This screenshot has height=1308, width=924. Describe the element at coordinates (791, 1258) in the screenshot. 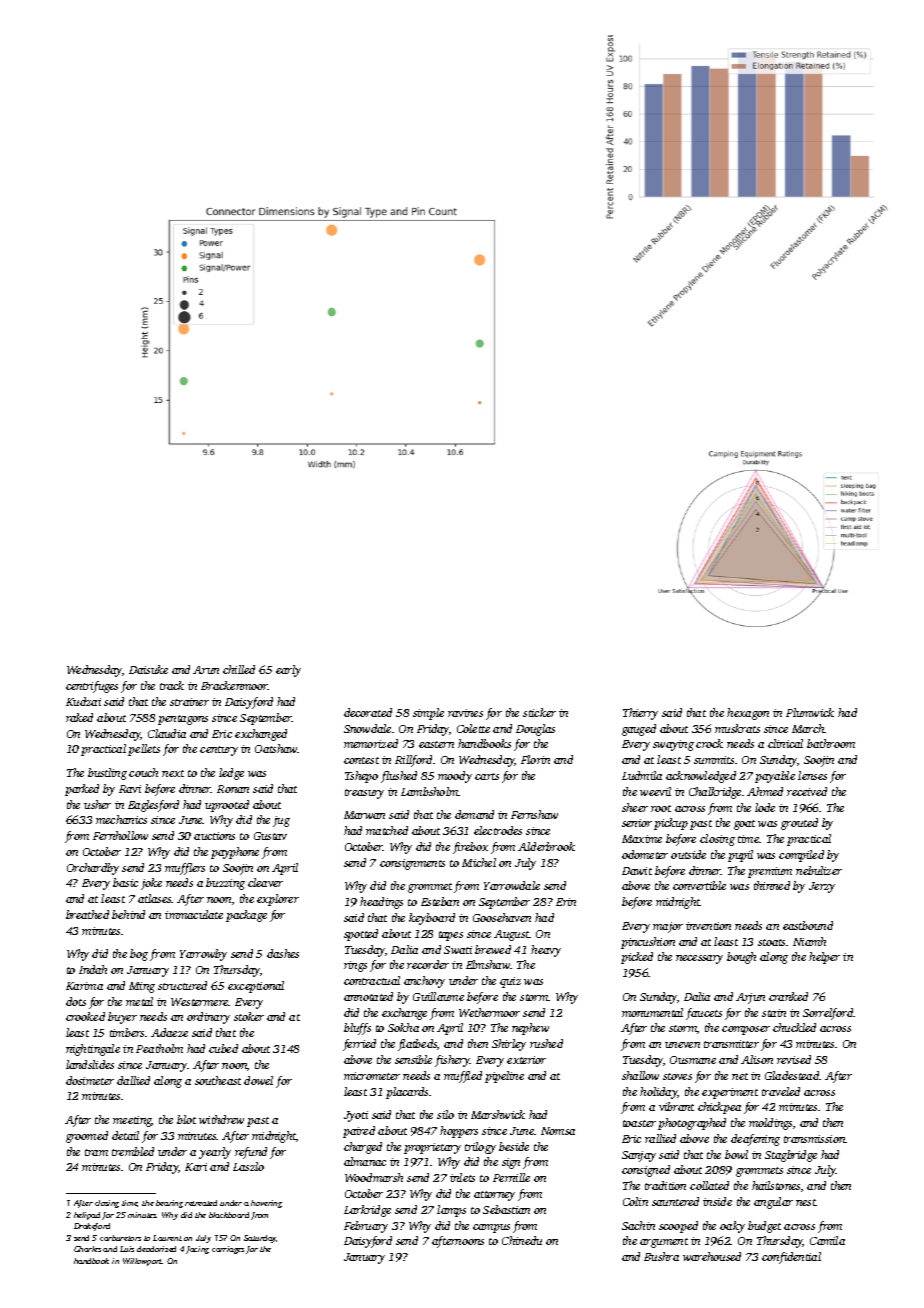

I see `confidential` at that location.
